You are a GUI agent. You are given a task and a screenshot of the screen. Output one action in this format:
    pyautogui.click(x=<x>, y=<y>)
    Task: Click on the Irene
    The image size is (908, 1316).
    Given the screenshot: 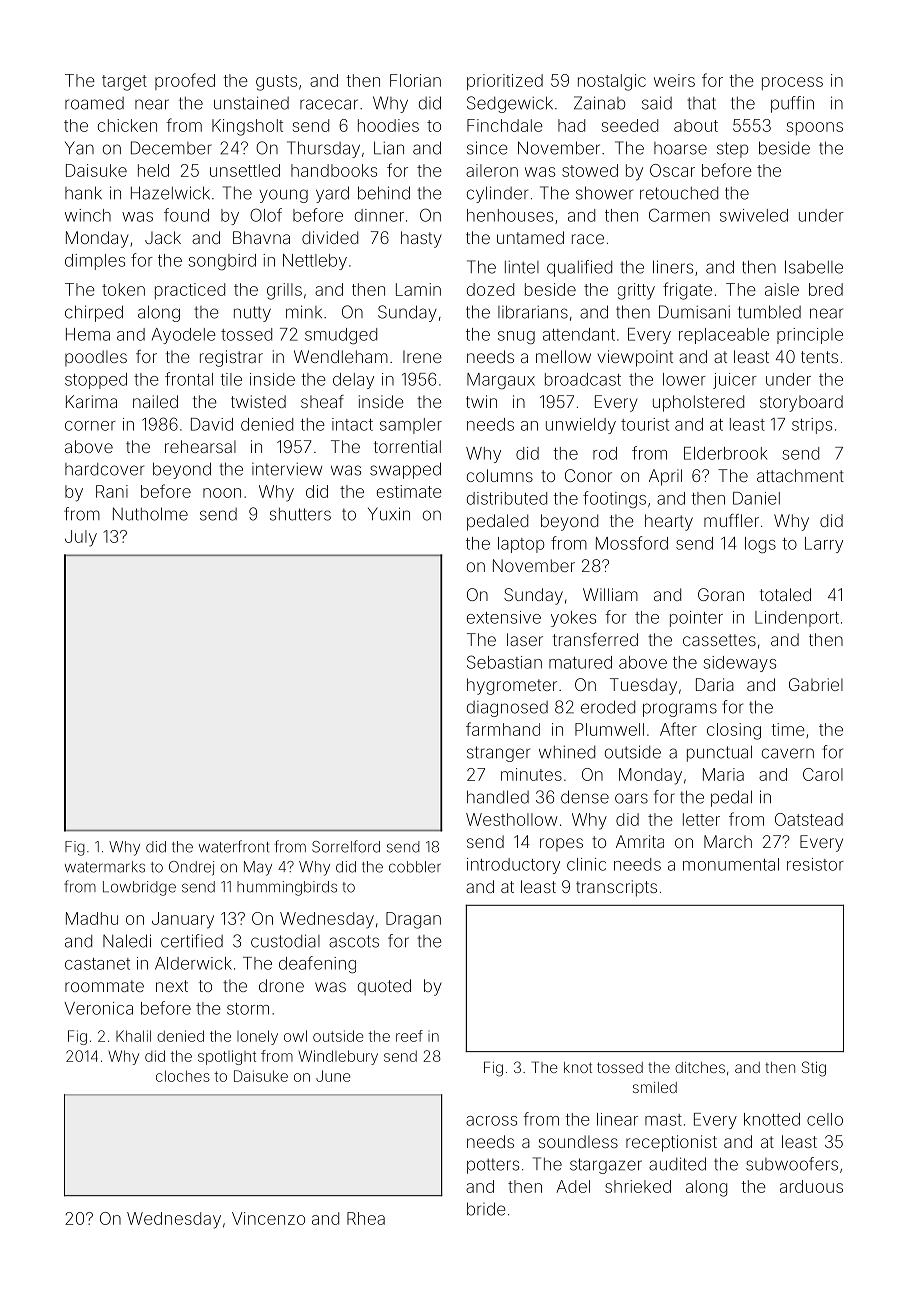 What is the action you would take?
    pyautogui.click(x=422, y=356)
